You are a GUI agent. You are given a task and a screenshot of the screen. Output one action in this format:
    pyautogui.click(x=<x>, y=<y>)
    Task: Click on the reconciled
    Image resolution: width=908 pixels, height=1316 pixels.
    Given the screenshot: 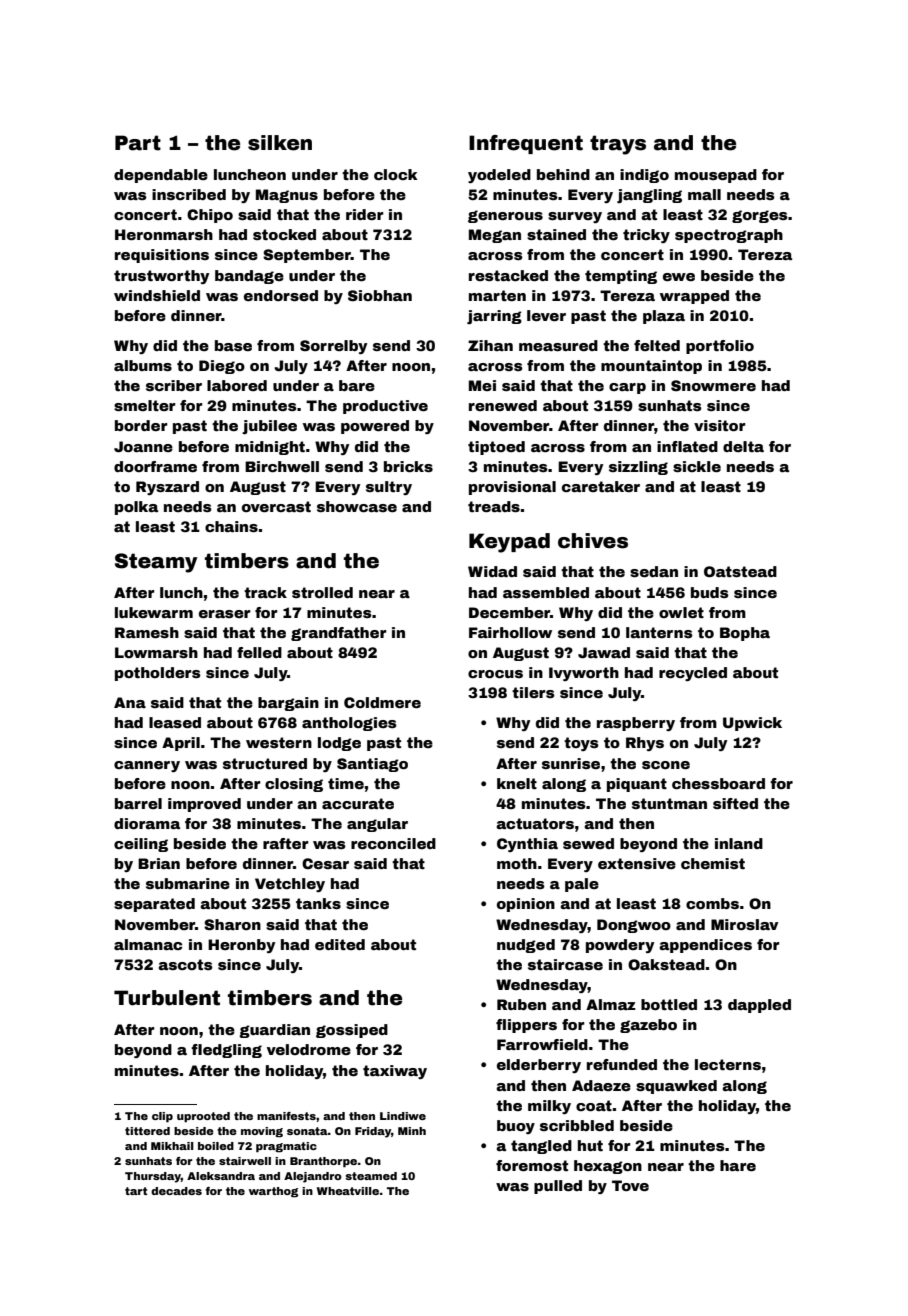 What is the action you would take?
    pyautogui.click(x=393, y=843)
